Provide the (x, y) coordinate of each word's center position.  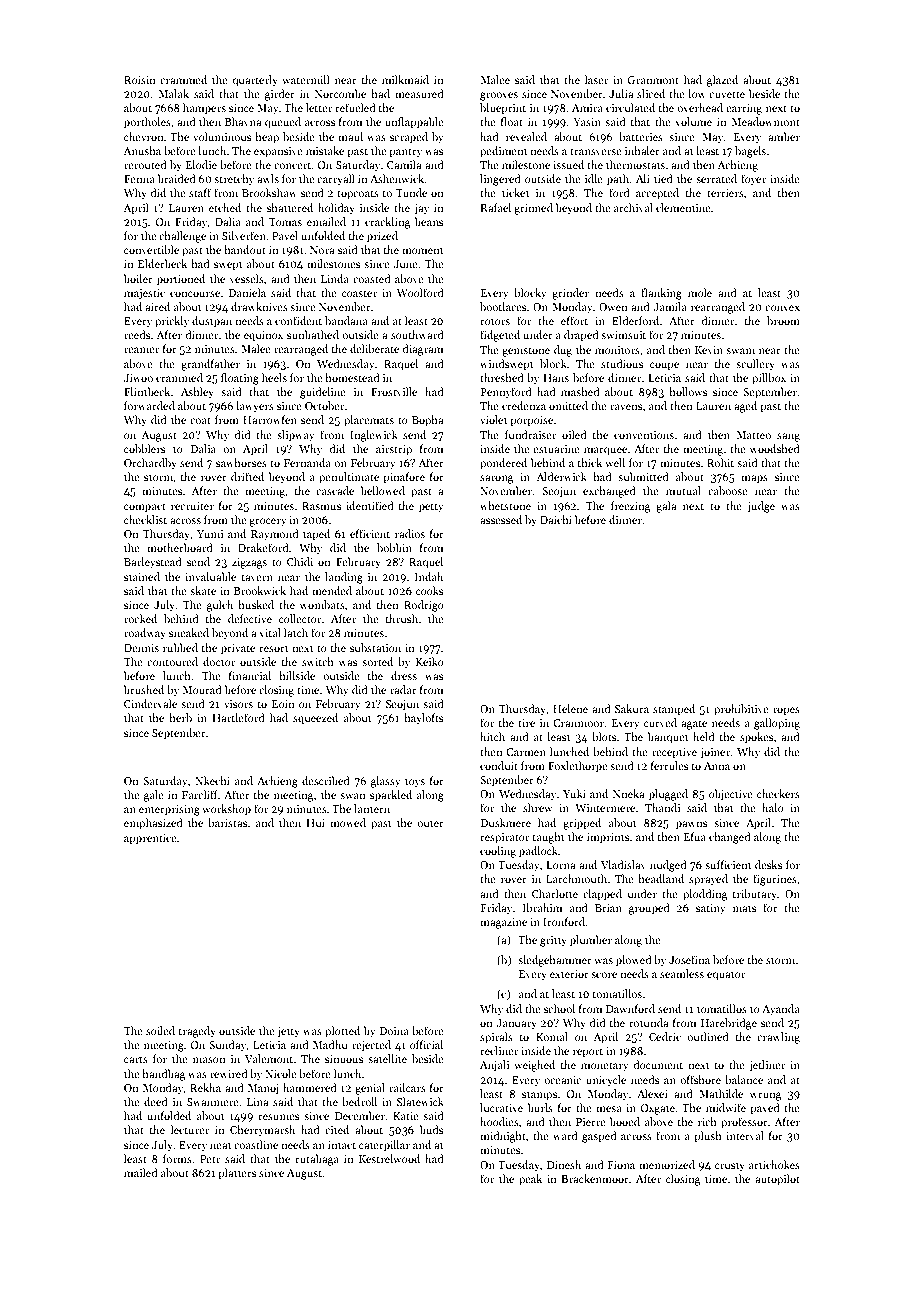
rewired (229, 1073)
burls (540, 1107)
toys (415, 782)
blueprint (503, 109)
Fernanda (307, 462)
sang (788, 437)
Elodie (201, 164)
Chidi (300, 561)
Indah (429, 576)
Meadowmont (765, 121)
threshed (502, 377)
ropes (786, 711)
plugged (668, 795)
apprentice (150, 839)
